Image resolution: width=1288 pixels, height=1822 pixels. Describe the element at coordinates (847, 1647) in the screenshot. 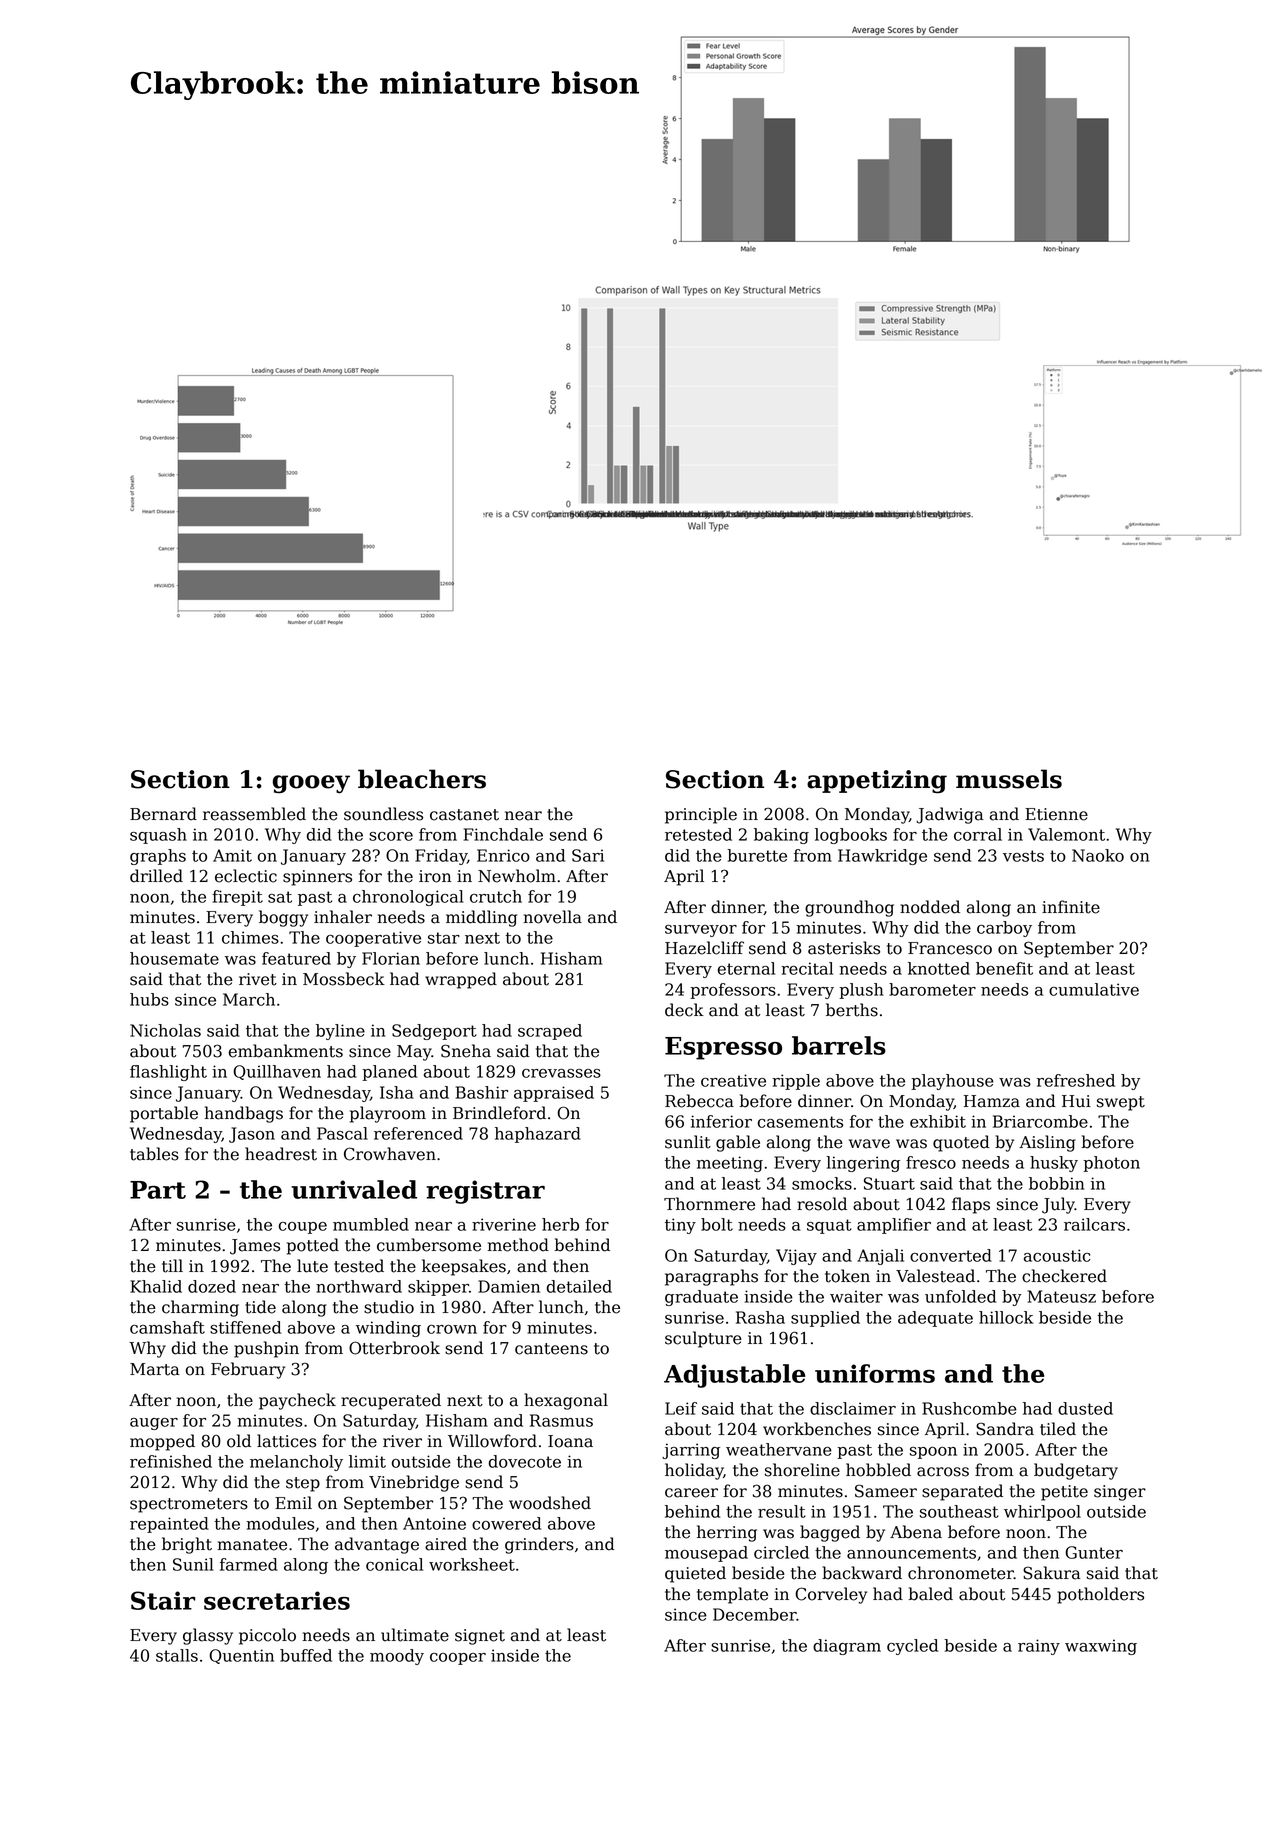

I see `diagram` at that location.
